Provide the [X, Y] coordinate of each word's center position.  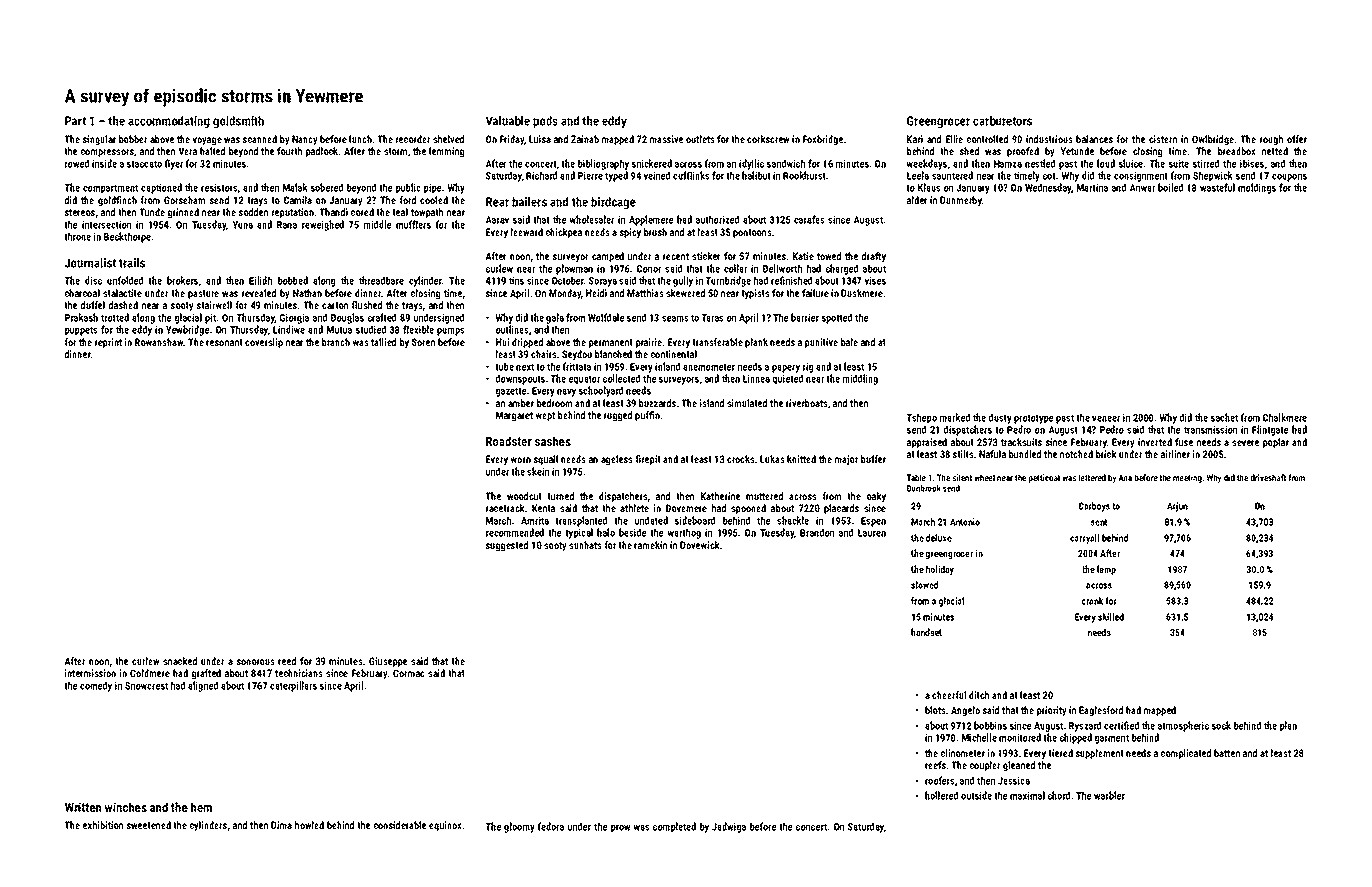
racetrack [505, 508]
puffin [647, 416]
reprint [108, 343]
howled [309, 825]
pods [545, 122]
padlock [322, 152]
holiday [940, 570]
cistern [1163, 139]
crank [1092, 601]
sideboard [695, 520]
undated [651, 520]
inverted [1155, 442]
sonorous [256, 662]
